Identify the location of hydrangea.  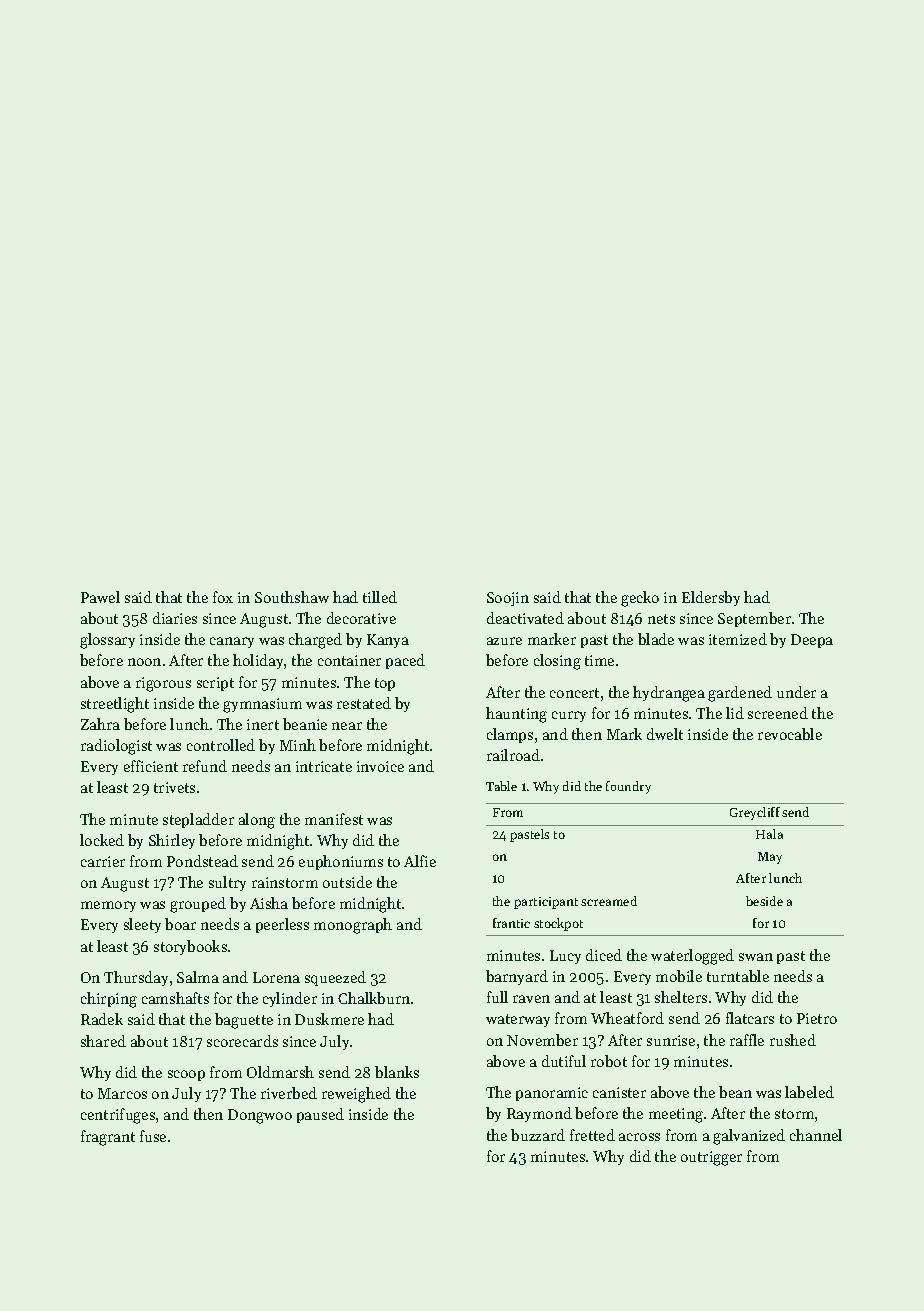
(669, 694).
